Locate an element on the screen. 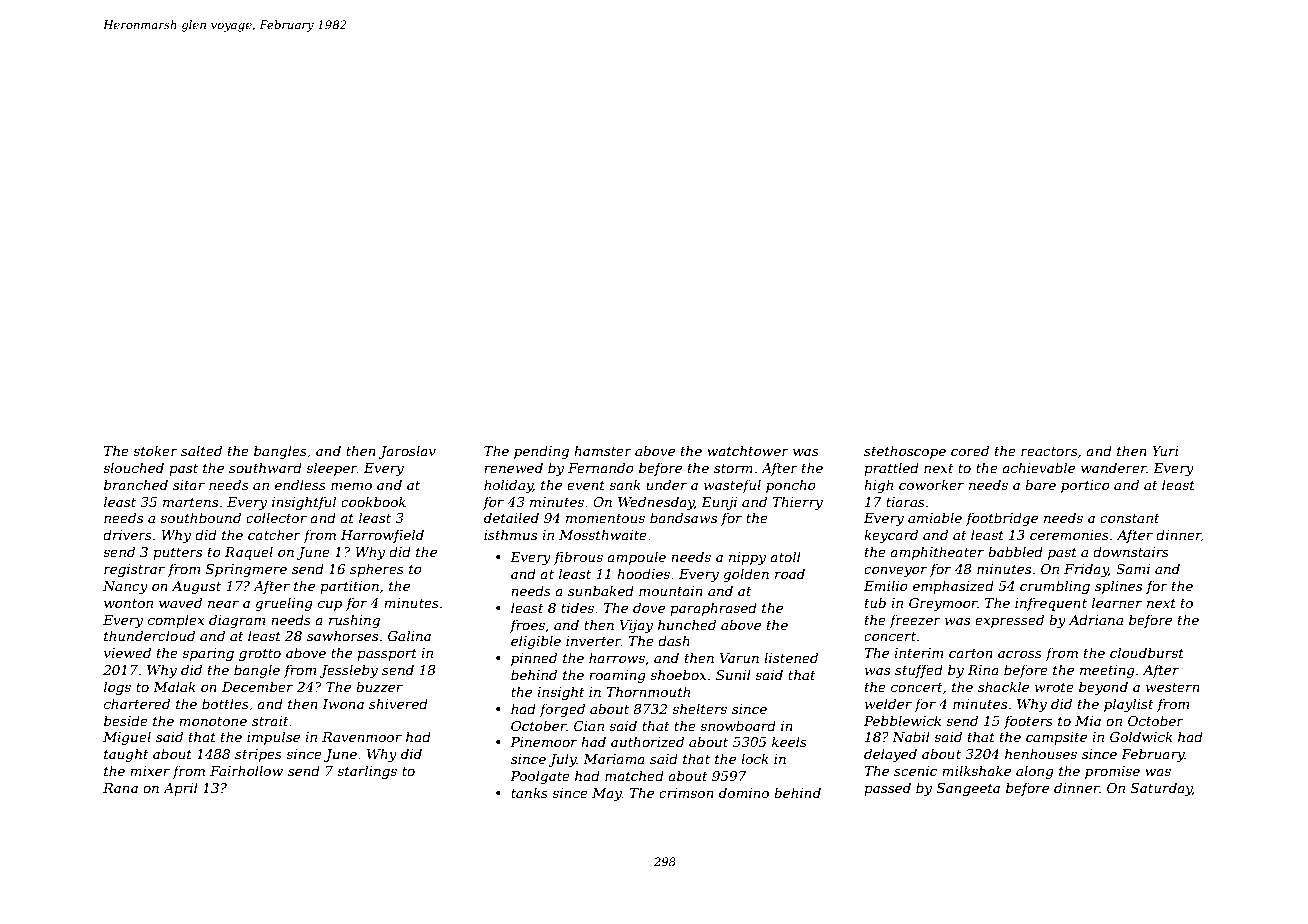 This screenshot has width=1308, height=924. keycard is located at coordinates (891, 536).
